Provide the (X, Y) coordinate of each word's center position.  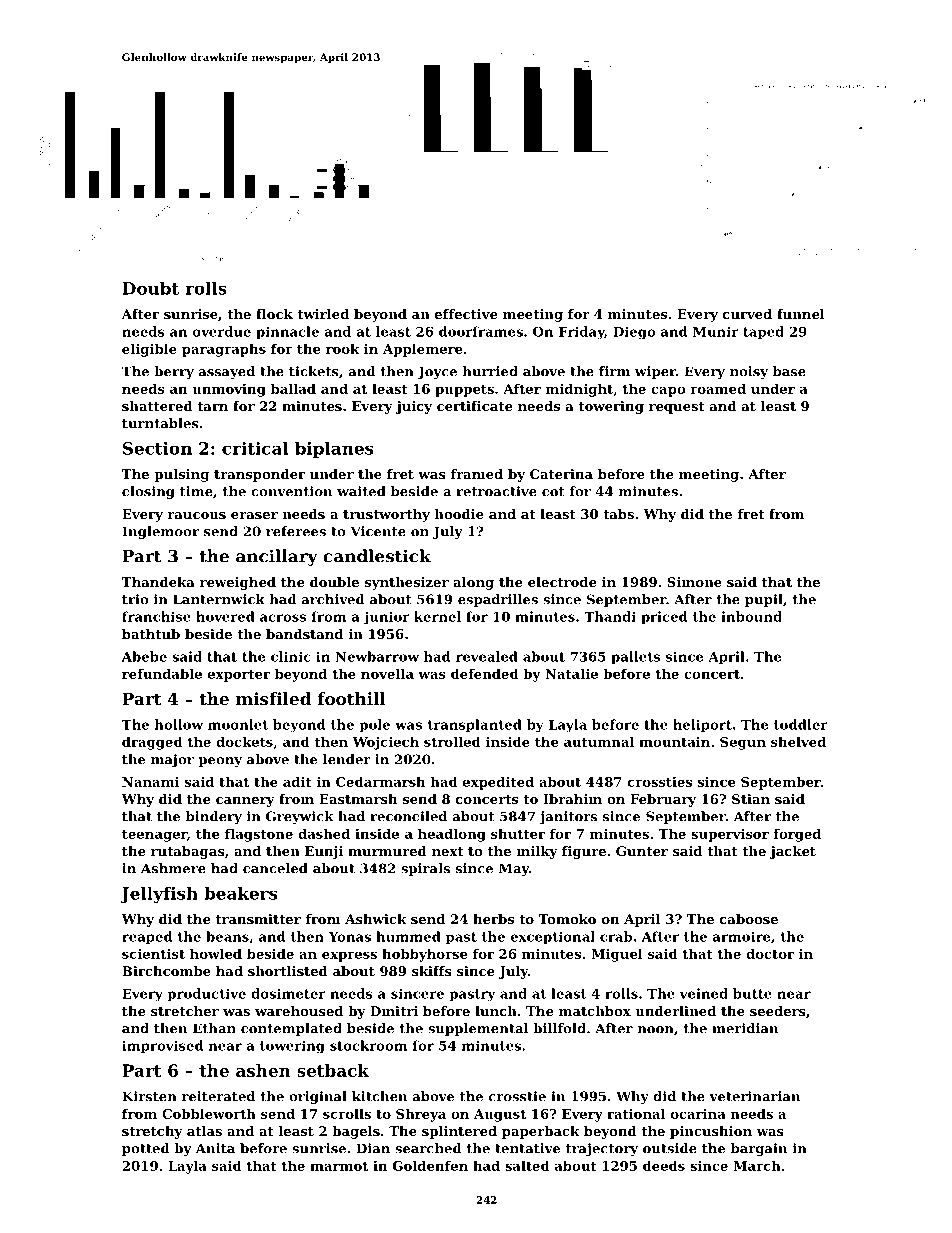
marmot (339, 1166)
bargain (759, 1149)
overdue (222, 331)
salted (527, 1165)
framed (477, 474)
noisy (749, 372)
